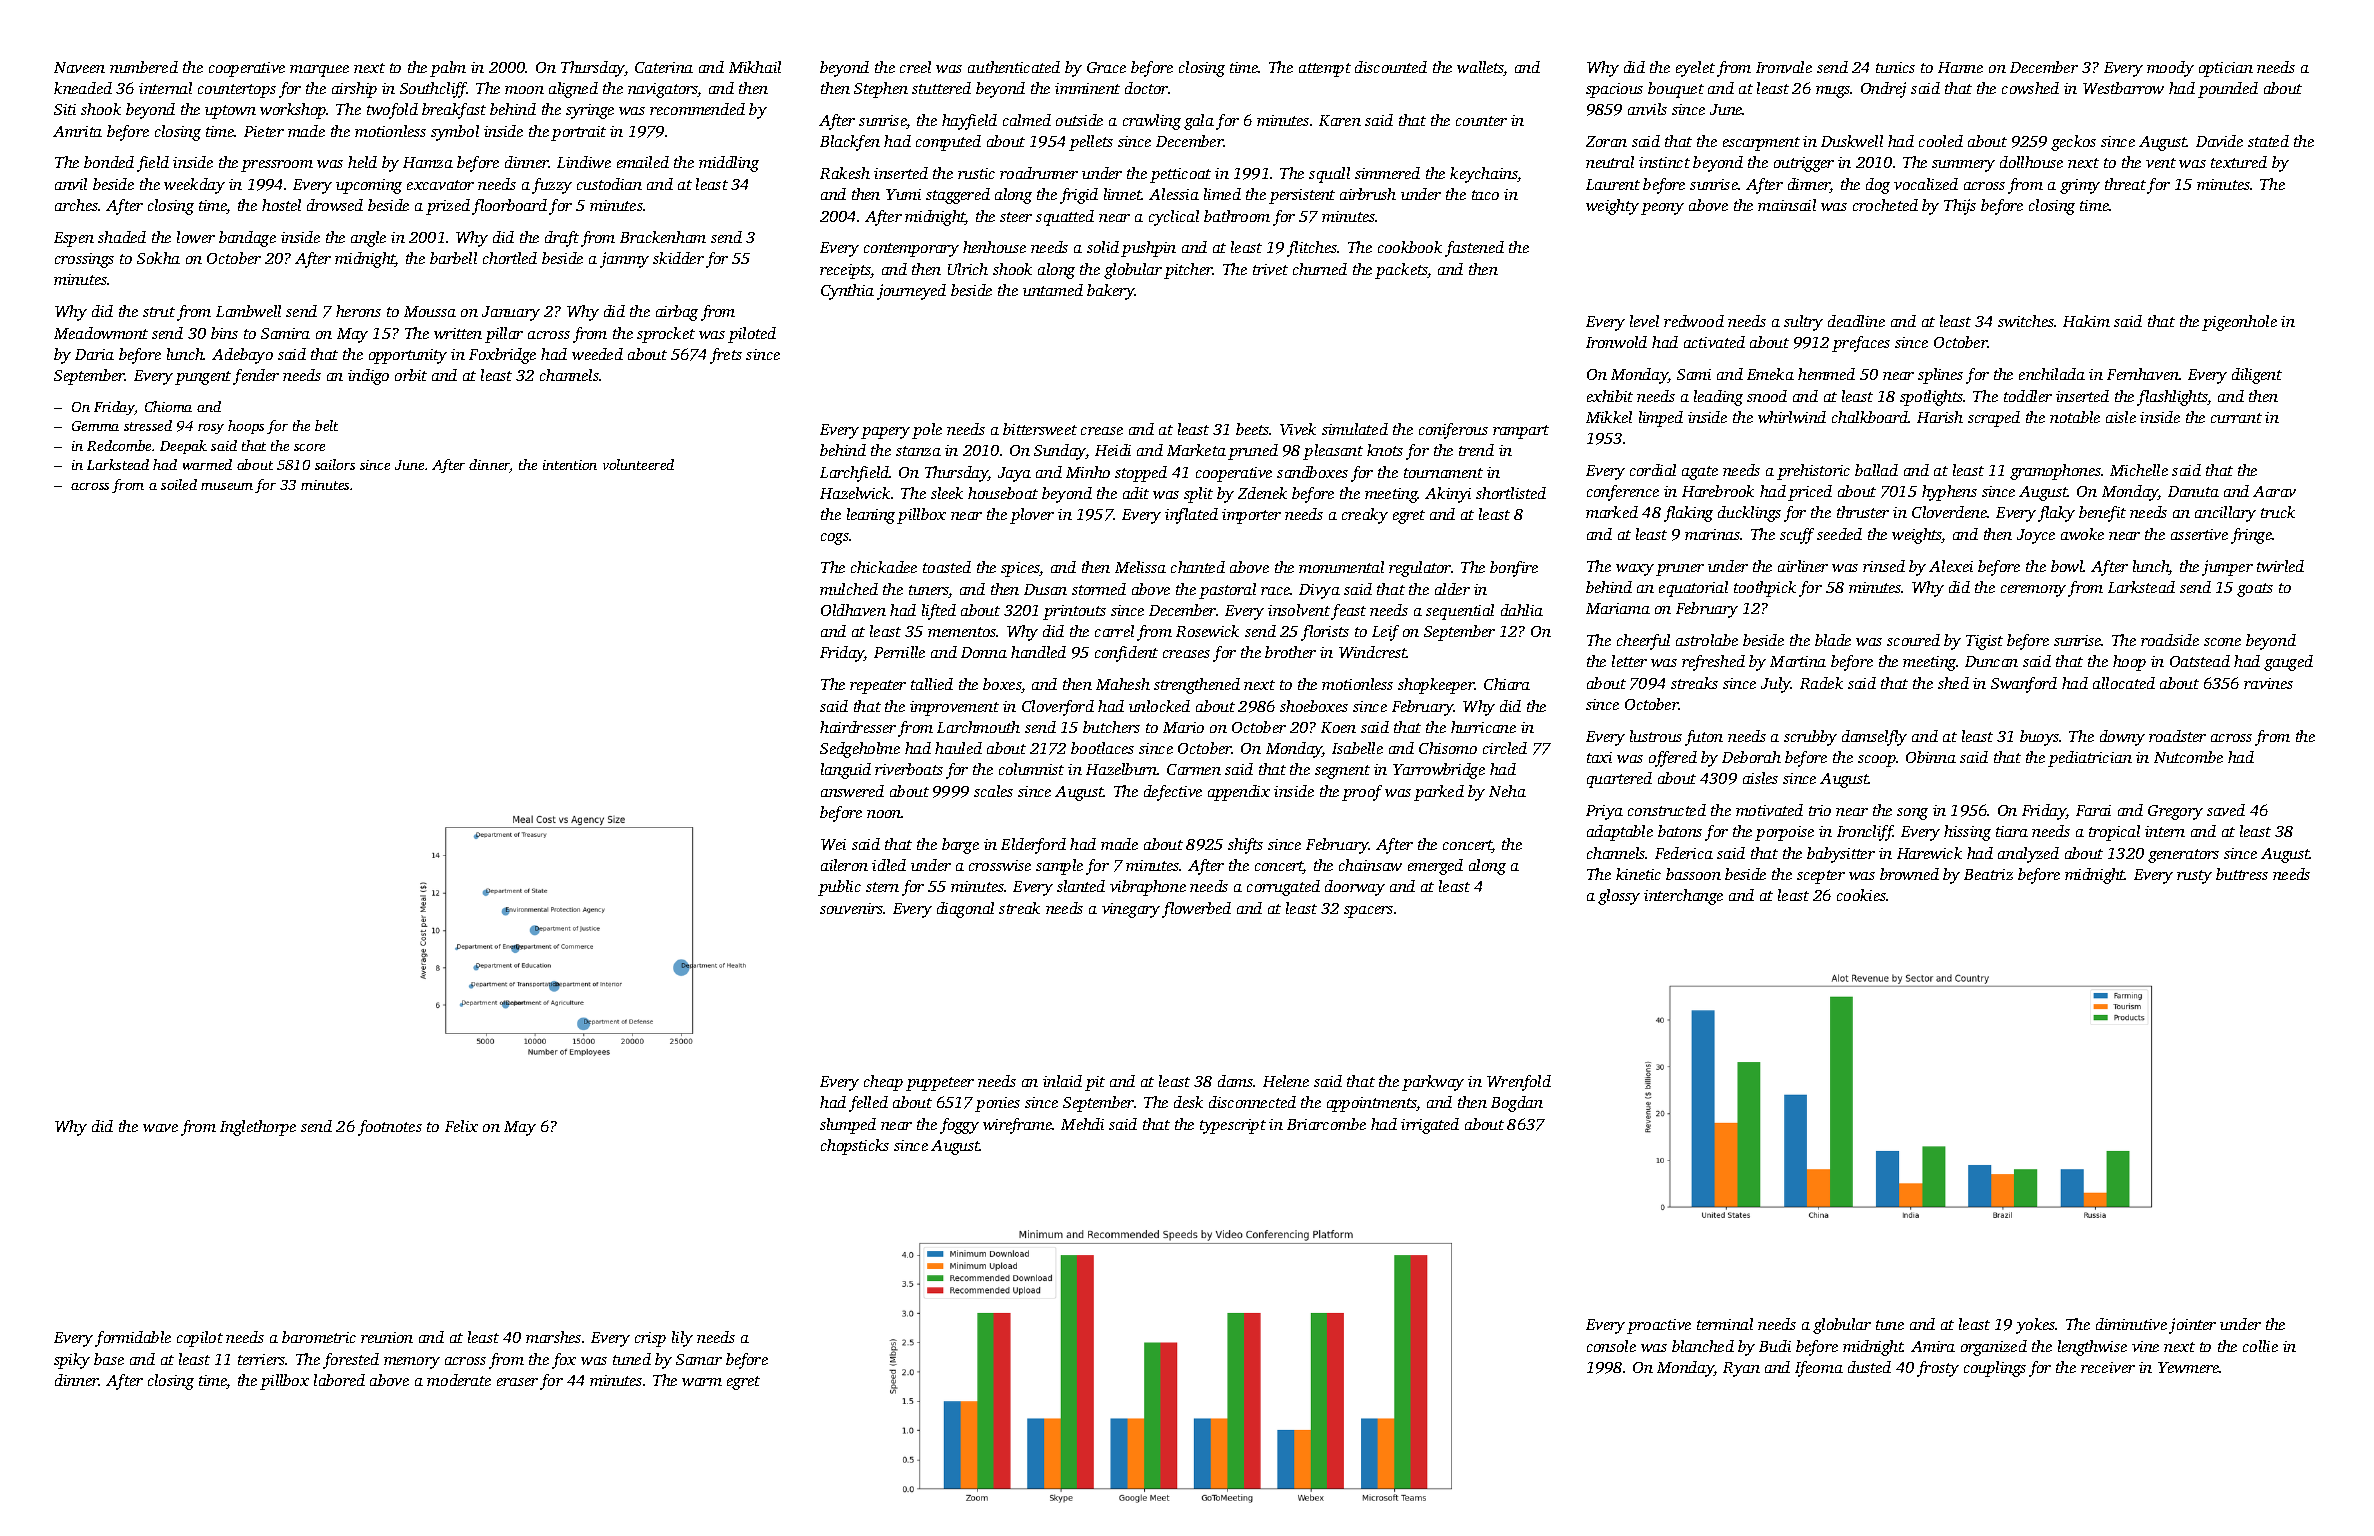  I want to click on steer, so click(1016, 217).
